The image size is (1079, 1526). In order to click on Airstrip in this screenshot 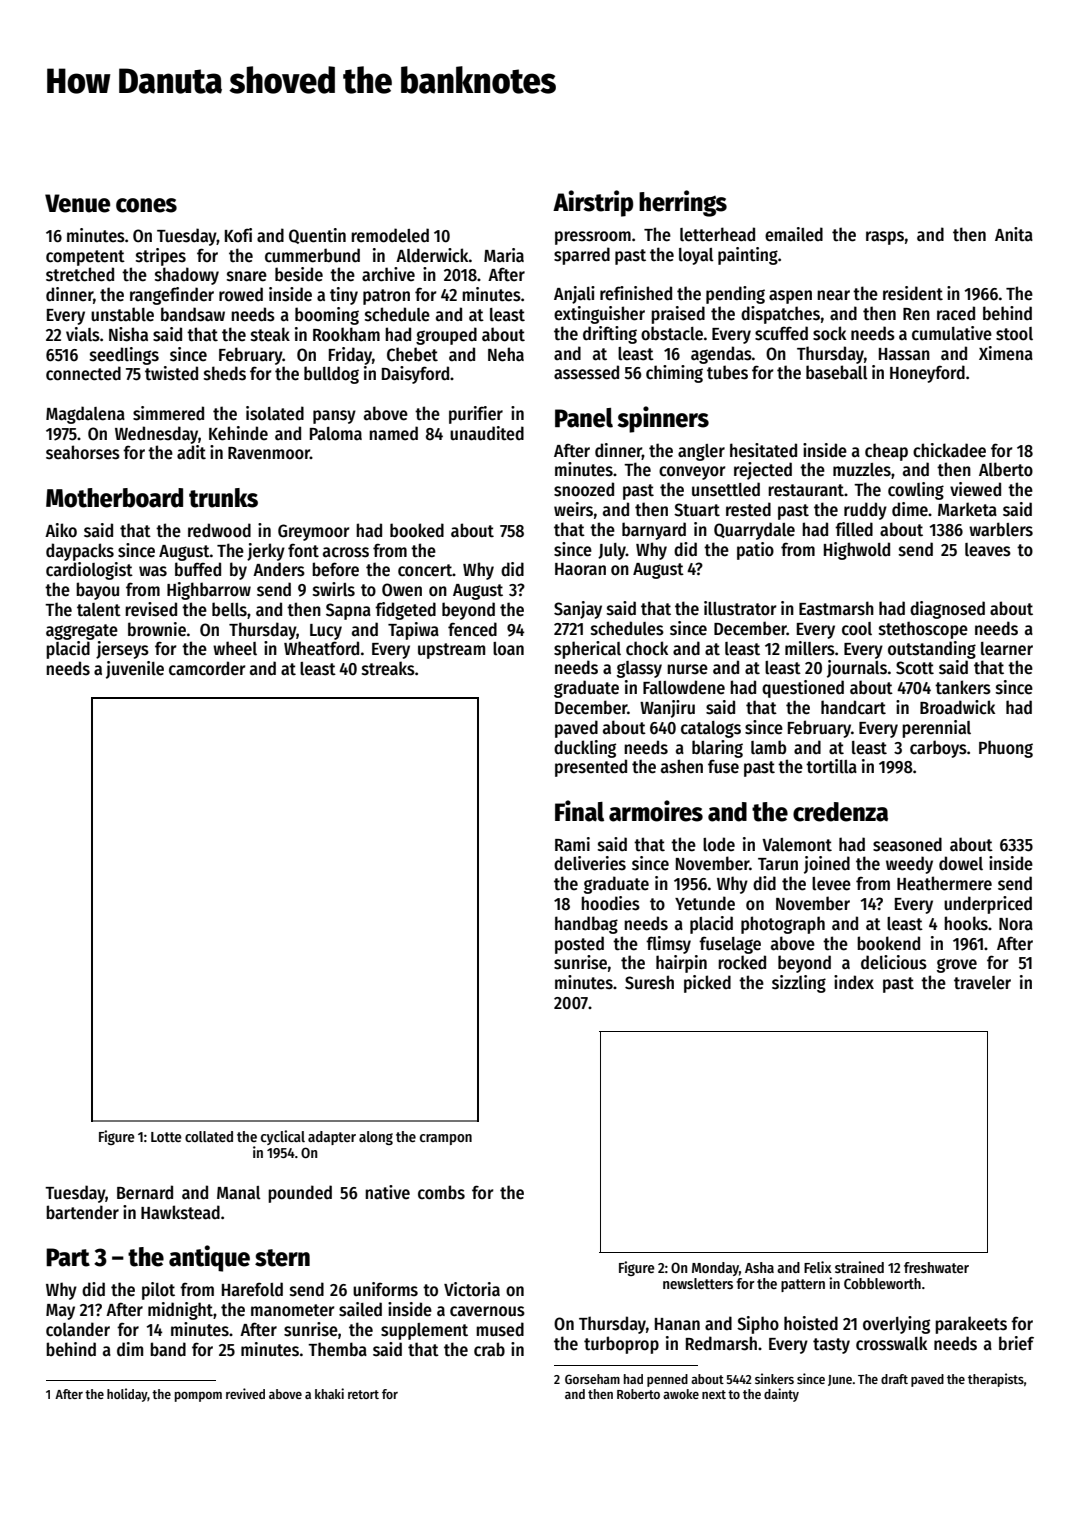, I will do `click(593, 203)`.
